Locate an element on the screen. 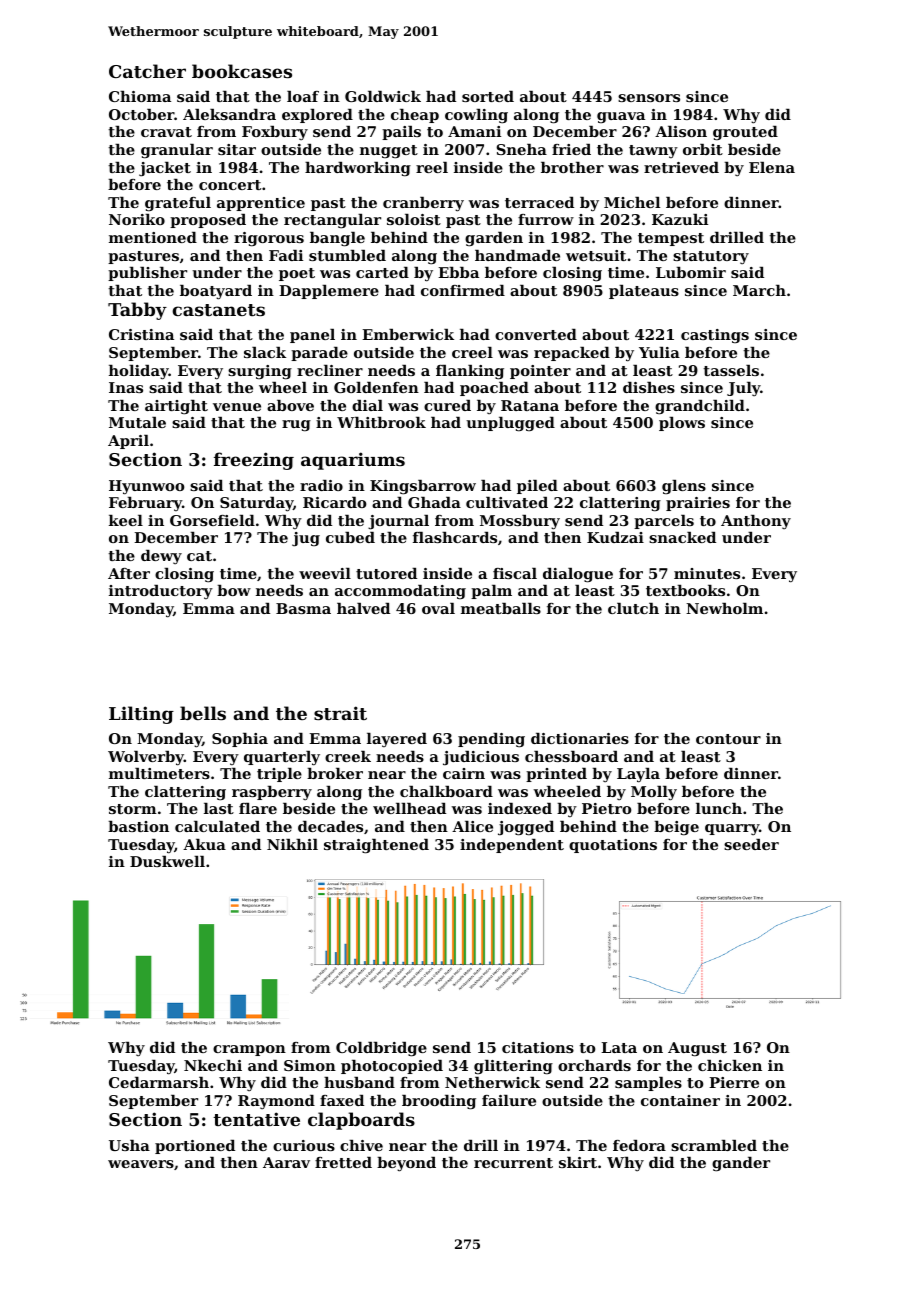  bookcases is located at coordinates (242, 71).
